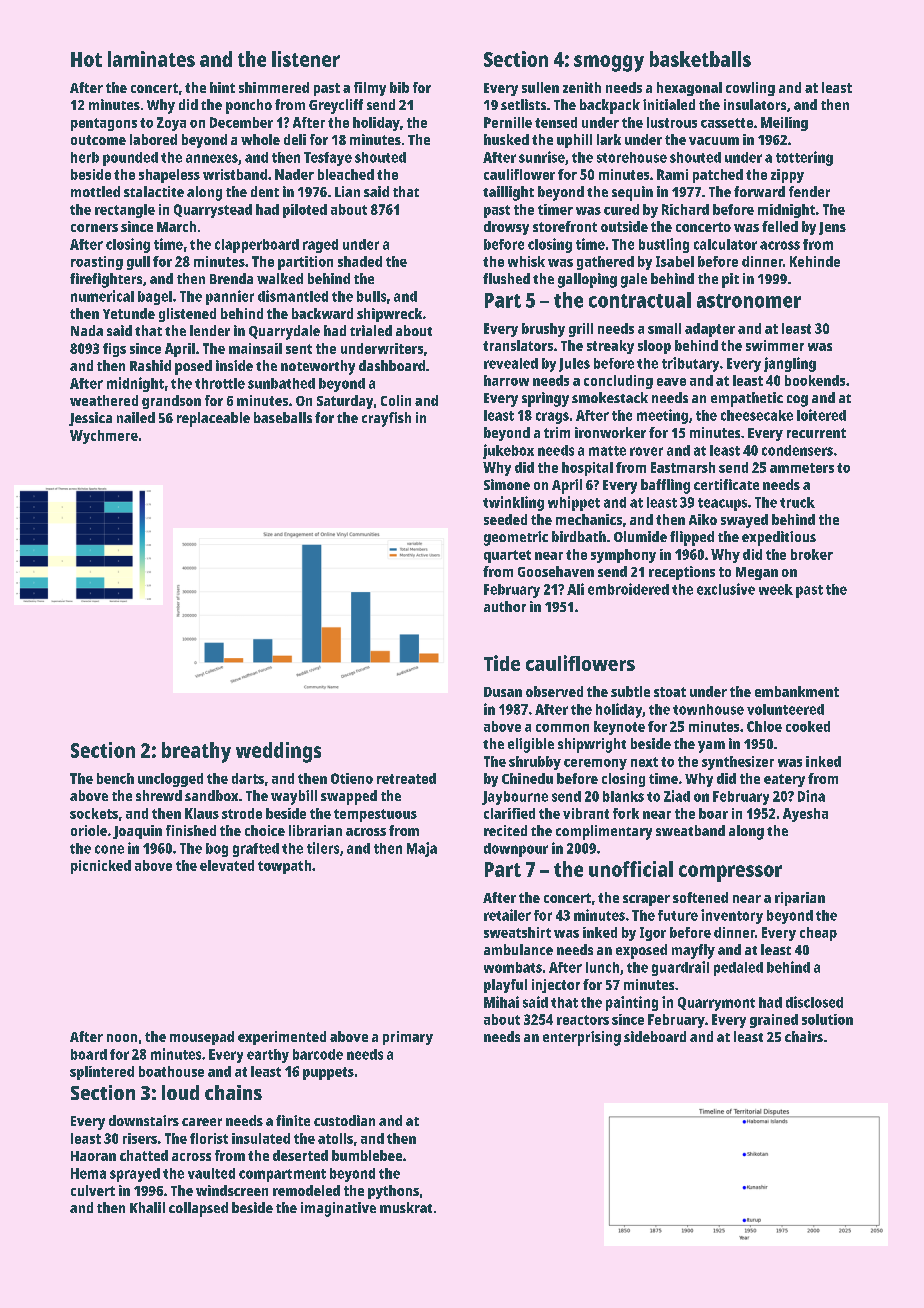 The image size is (924, 1308). I want to click on lustrous, so click(672, 122).
